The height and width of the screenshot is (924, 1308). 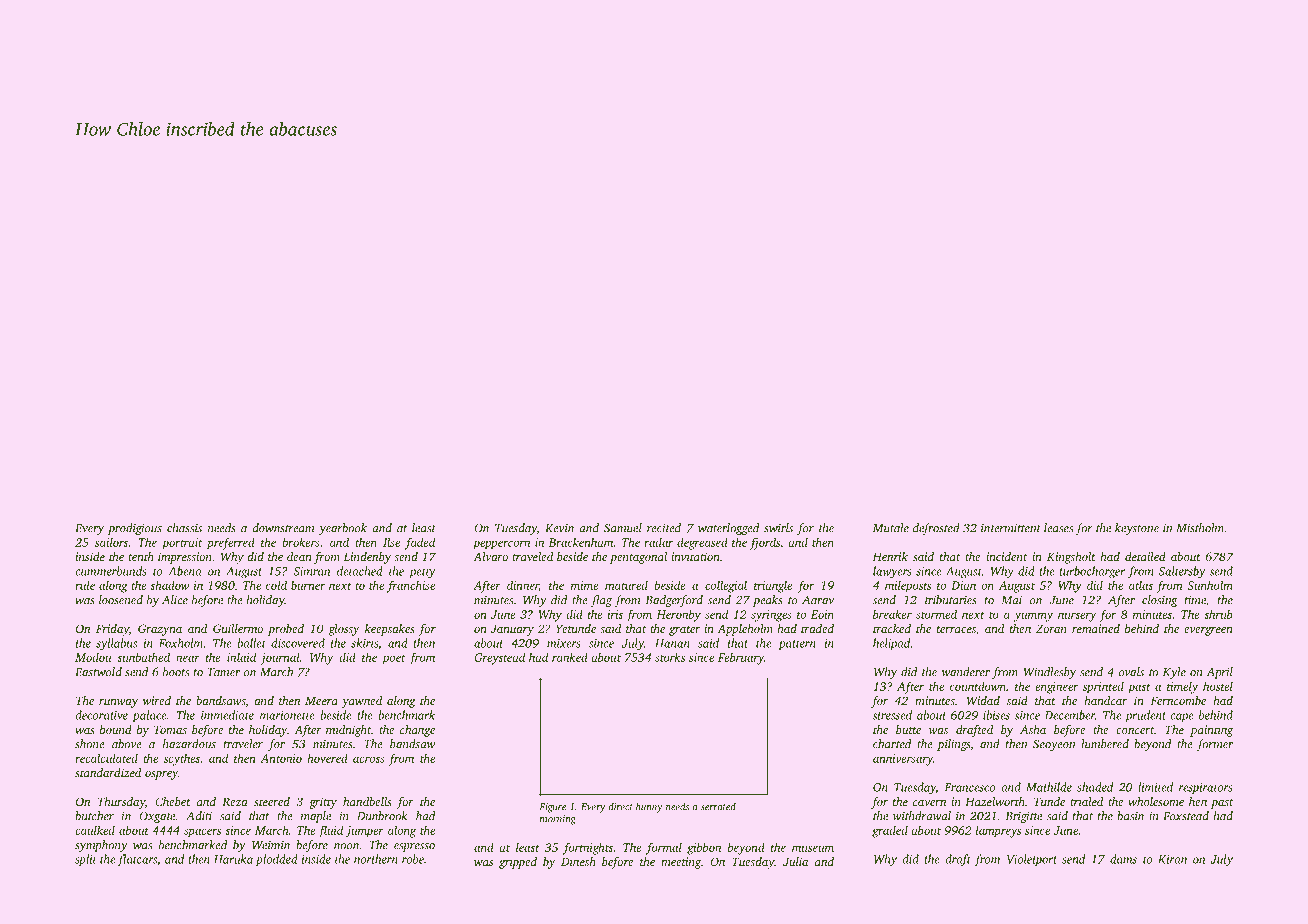 What do you see at coordinates (348, 731) in the screenshot?
I see `midnight` at bounding box center [348, 731].
